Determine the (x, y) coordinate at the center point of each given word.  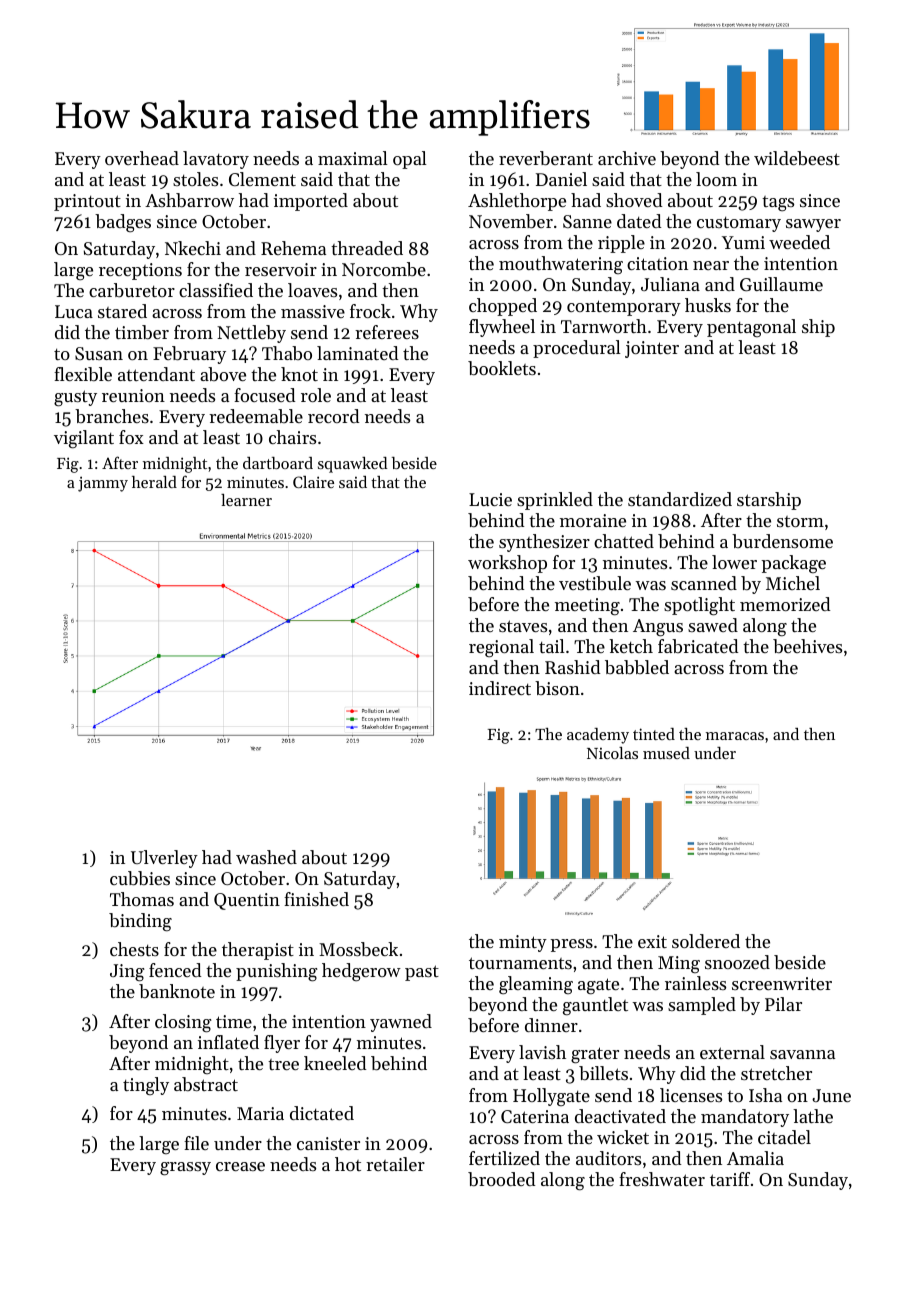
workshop (507, 564)
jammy (103, 484)
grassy (185, 1169)
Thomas (142, 899)
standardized (680, 499)
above (223, 374)
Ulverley (164, 859)
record (334, 416)
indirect (500, 688)
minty (523, 943)
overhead (142, 158)
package (793, 564)
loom (716, 179)
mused (666, 753)
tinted (654, 734)
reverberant (546, 158)
